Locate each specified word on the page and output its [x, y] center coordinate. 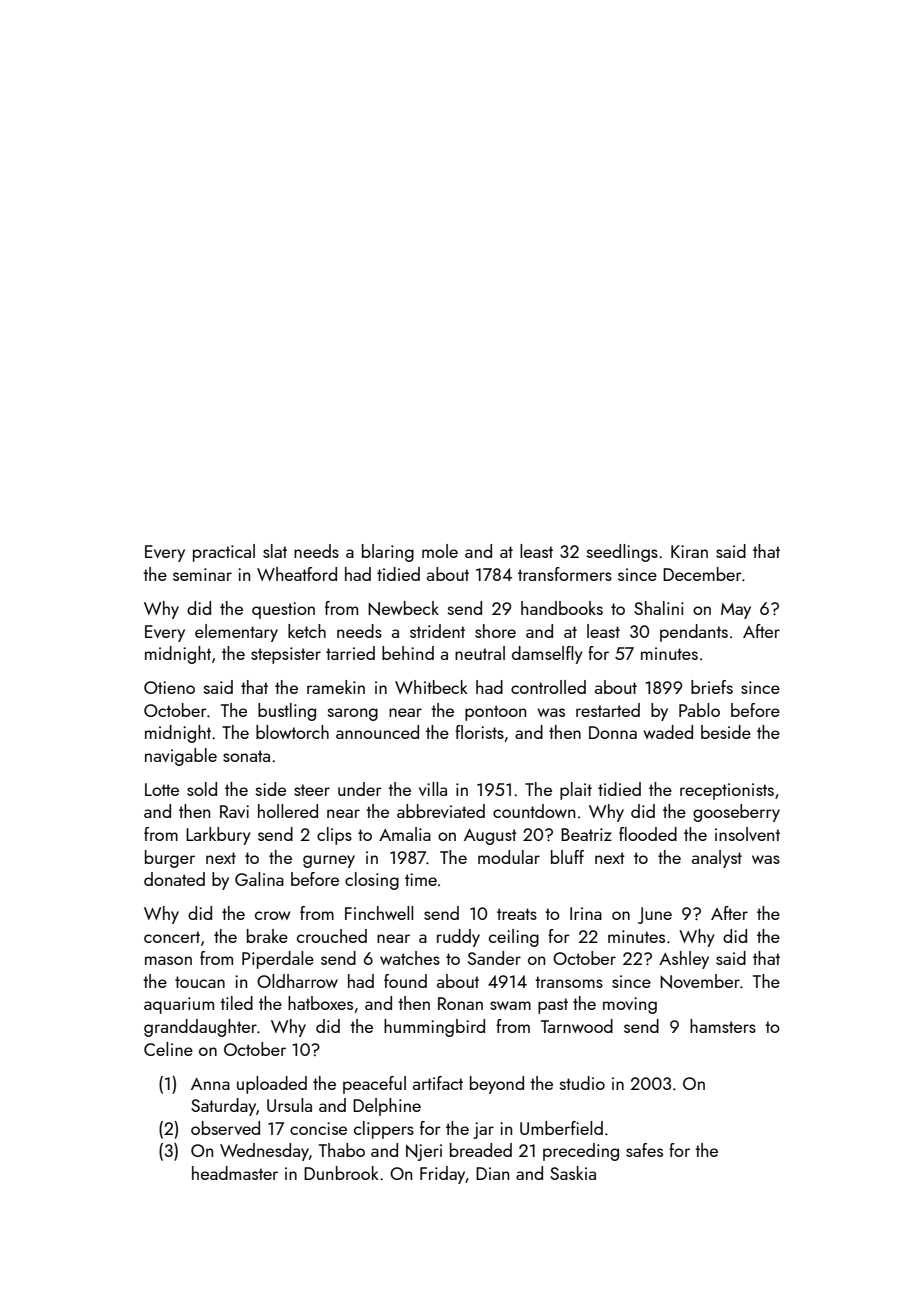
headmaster [235, 1173]
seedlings [622, 553]
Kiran [689, 551]
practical [224, 553]
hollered [288, 811]
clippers [384, 1130]
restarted [608, 710]
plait [576, 791]
